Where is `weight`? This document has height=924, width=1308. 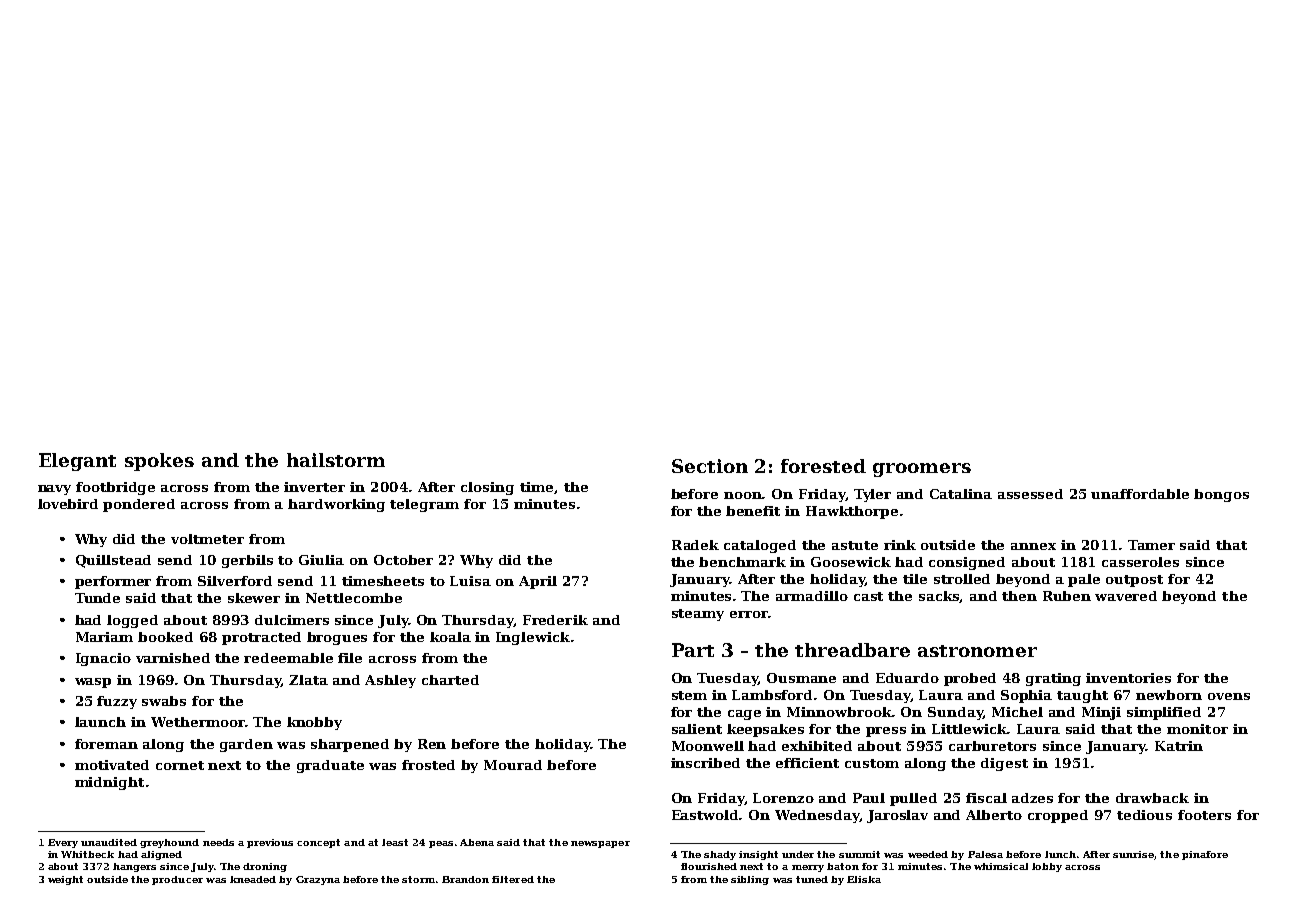 weight is located at coordinates (65, 880).
